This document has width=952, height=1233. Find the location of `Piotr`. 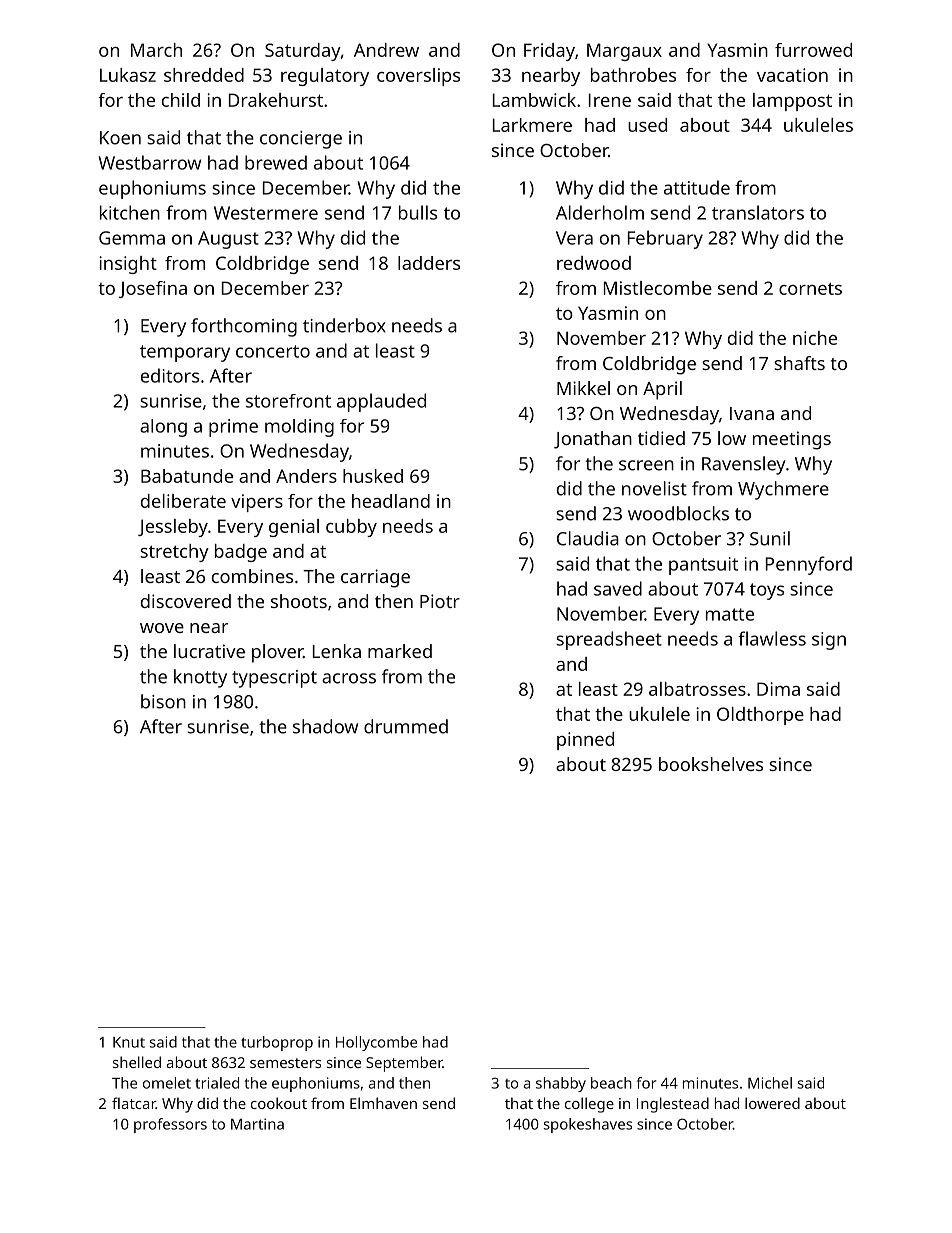

Piotr is located at coordinates (440, 601).
